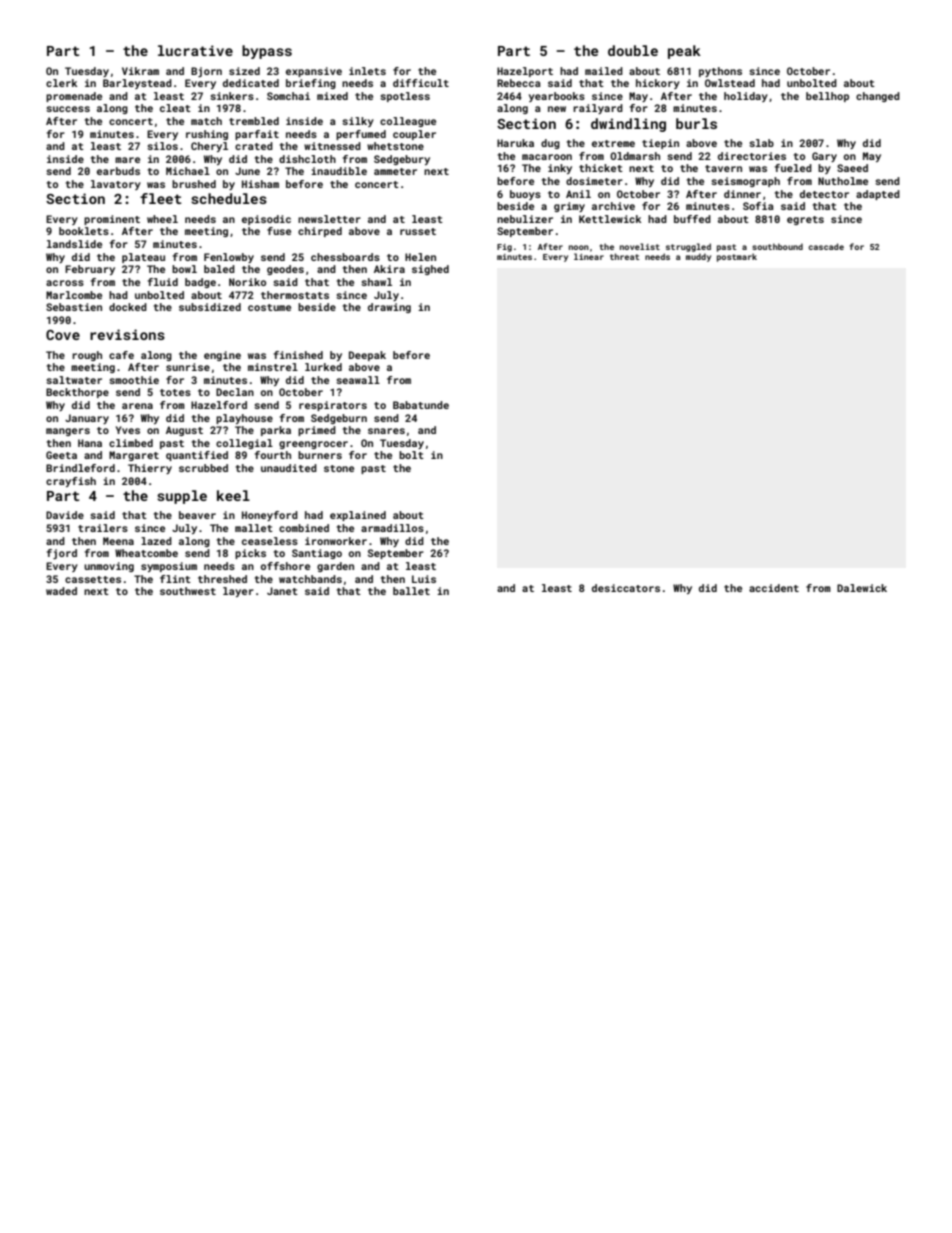  I want to click on armadillos, so click(392, 528).
